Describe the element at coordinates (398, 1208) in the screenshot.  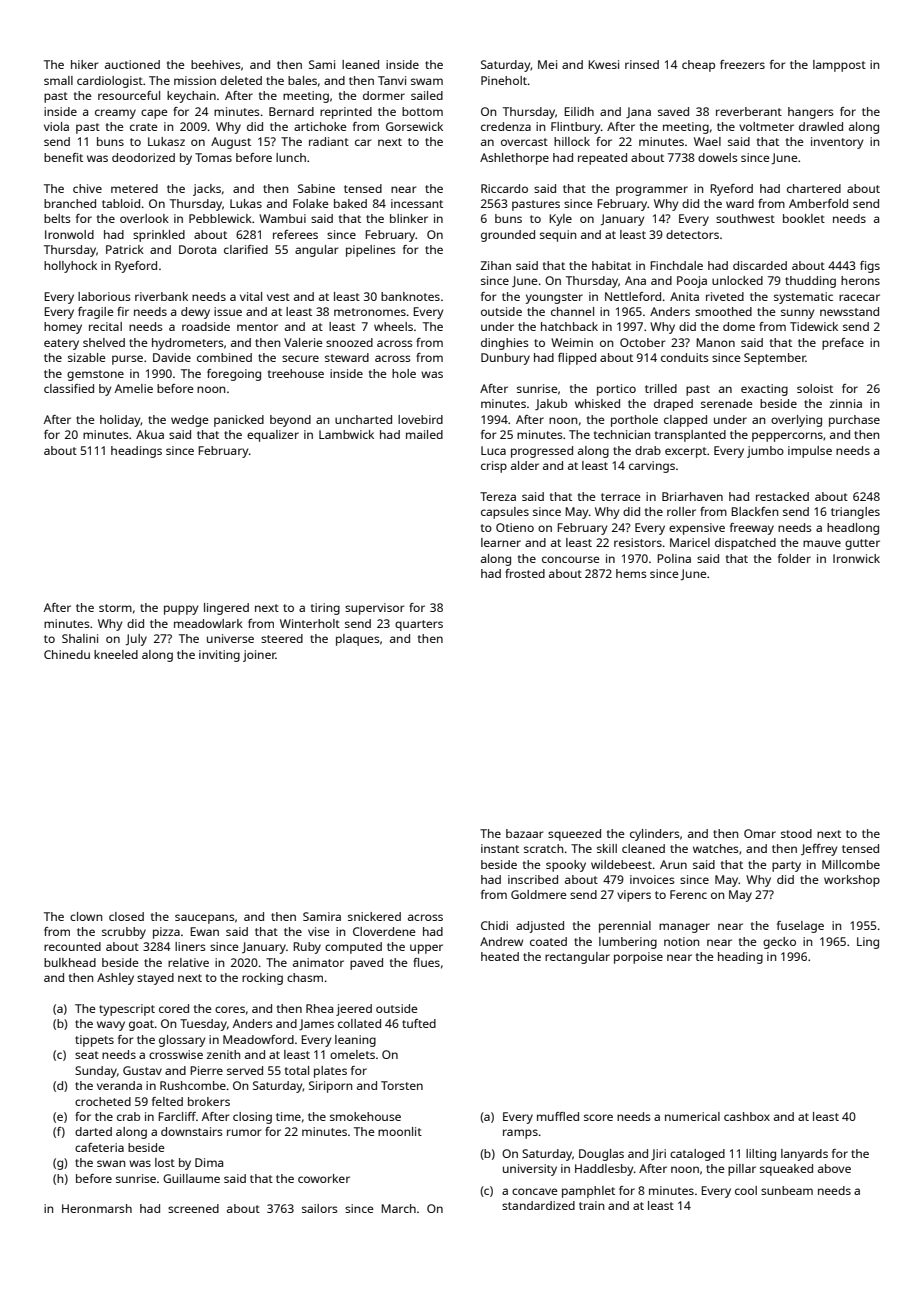
I see `March` at that location.
